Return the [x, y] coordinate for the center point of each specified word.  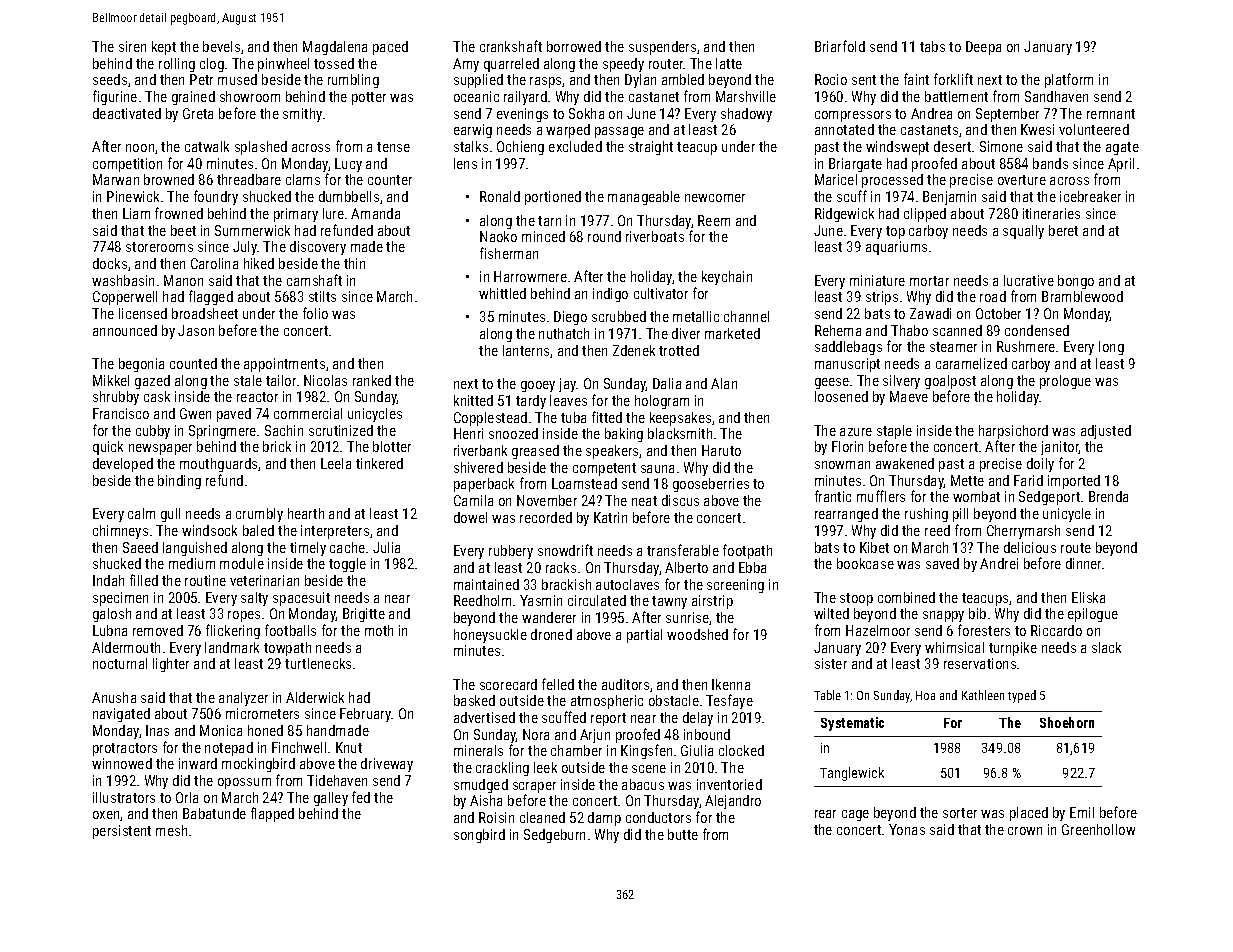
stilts [322, 296]
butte [683, 834]
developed [123, 465]
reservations [980, 663]
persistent [122, 832]
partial [644, 636]
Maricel [836, 179]
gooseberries [711, 485]
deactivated [127, 113]
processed [892, 181]
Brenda [1108, 496]
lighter [171, 665]
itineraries [1051, 213]
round [604, 236]
